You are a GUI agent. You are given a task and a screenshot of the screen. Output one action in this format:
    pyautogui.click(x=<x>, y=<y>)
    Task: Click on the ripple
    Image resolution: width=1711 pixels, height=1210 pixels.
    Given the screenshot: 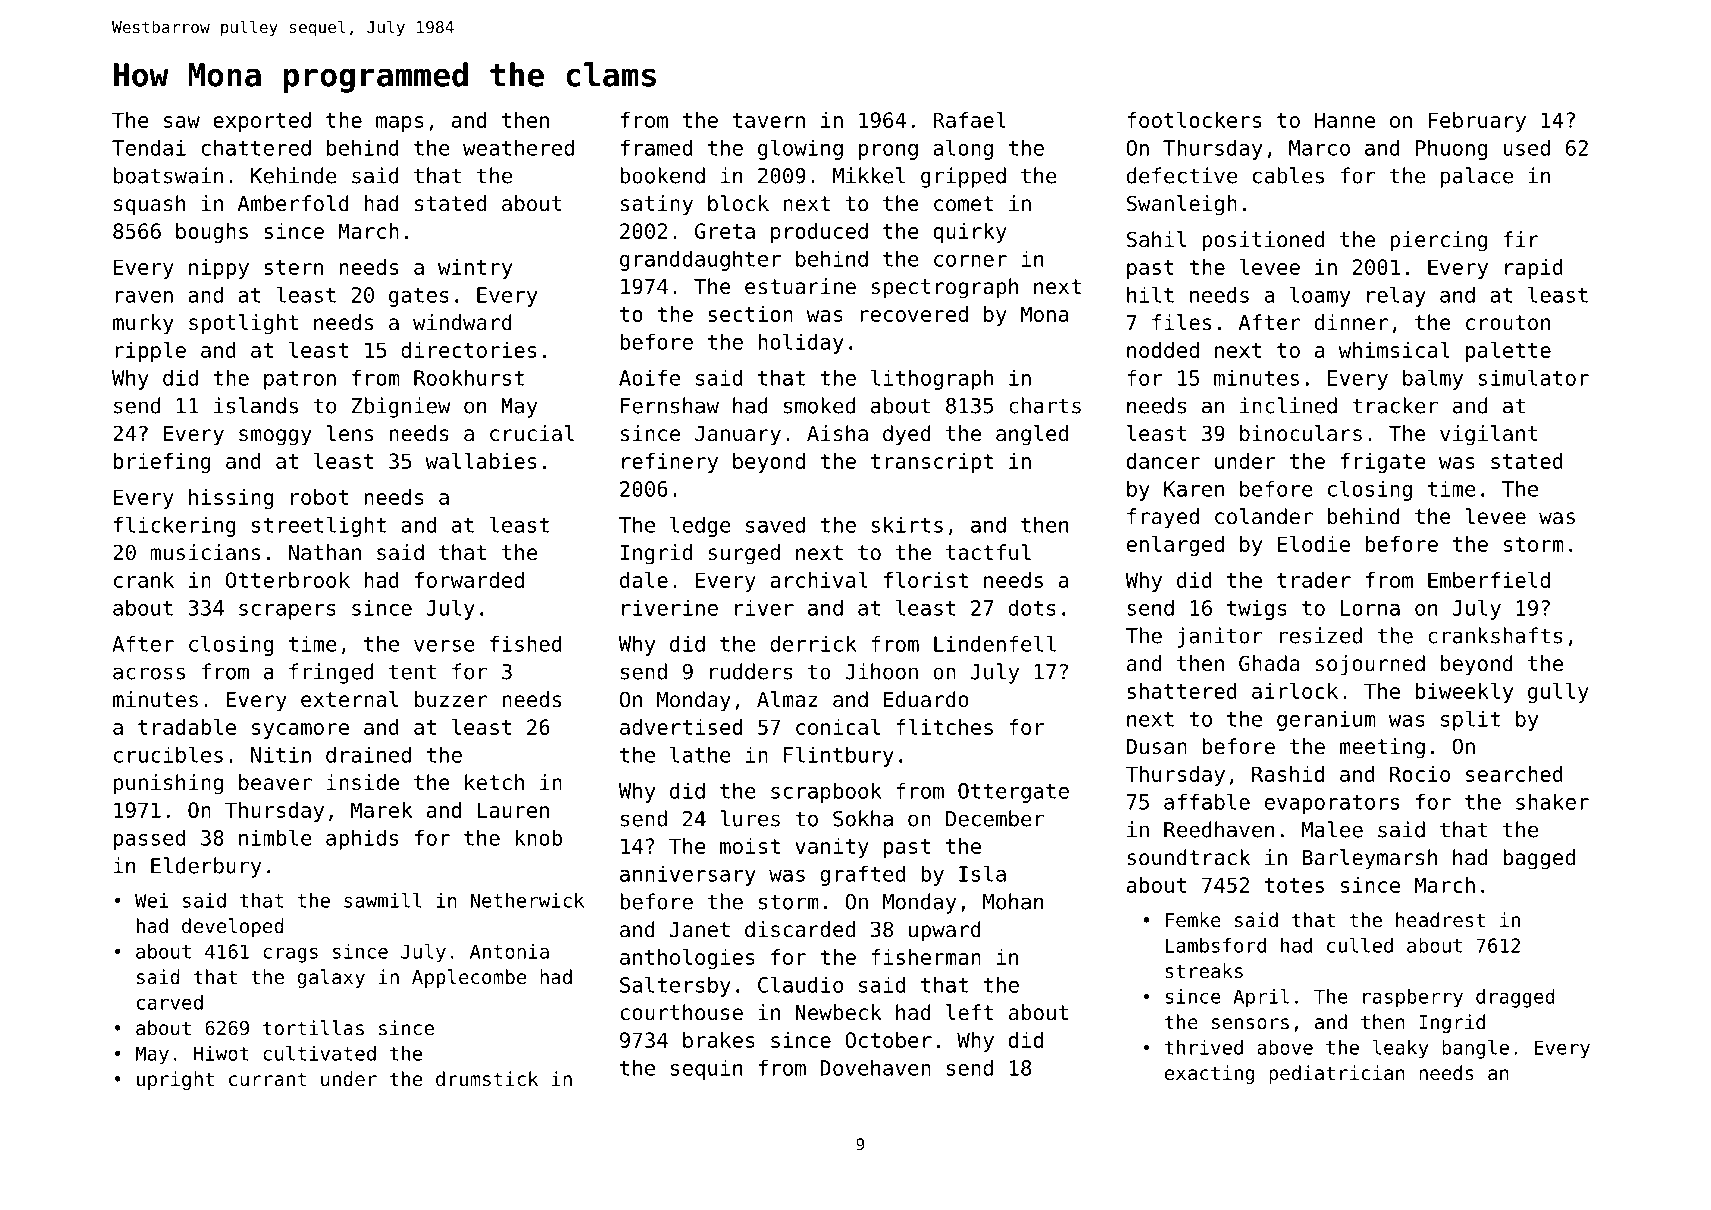 What is the action you would take?
    pyautogui.click(x=150, y=352)
